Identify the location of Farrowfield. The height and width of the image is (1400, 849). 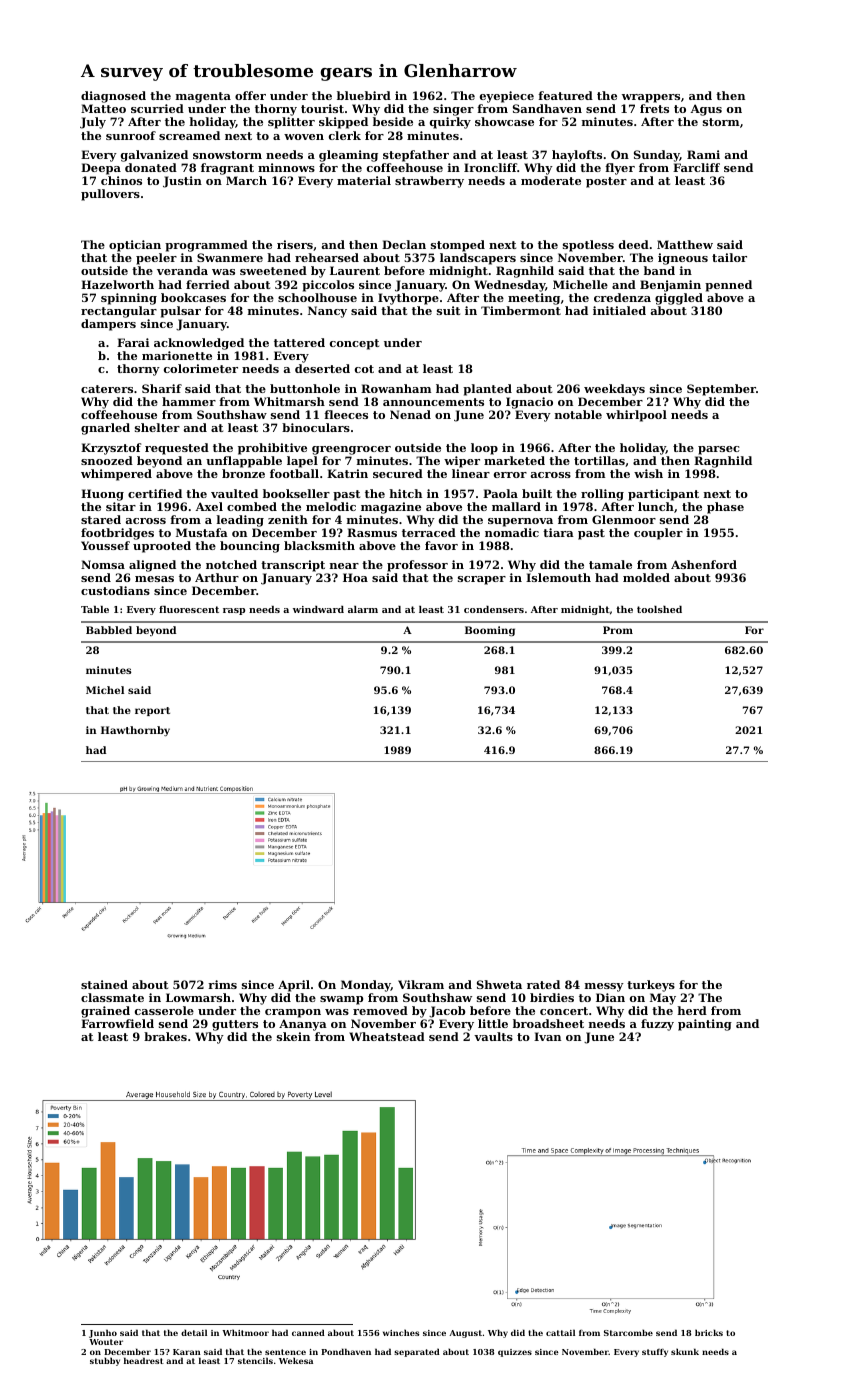
(117, 1023).
